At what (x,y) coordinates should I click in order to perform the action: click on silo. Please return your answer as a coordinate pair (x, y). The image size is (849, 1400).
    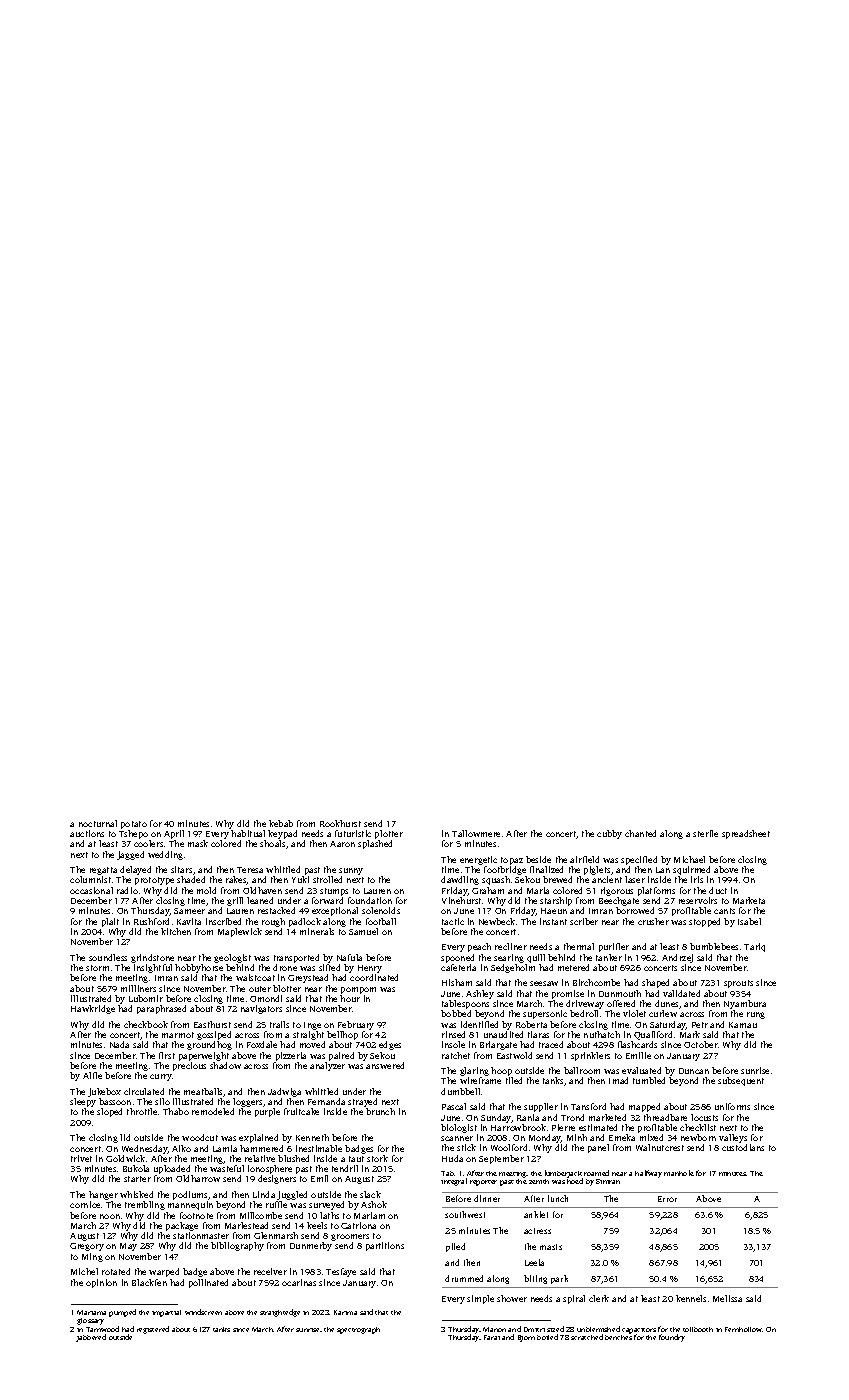
    Looking at the image, I should click on (162, 1101).
